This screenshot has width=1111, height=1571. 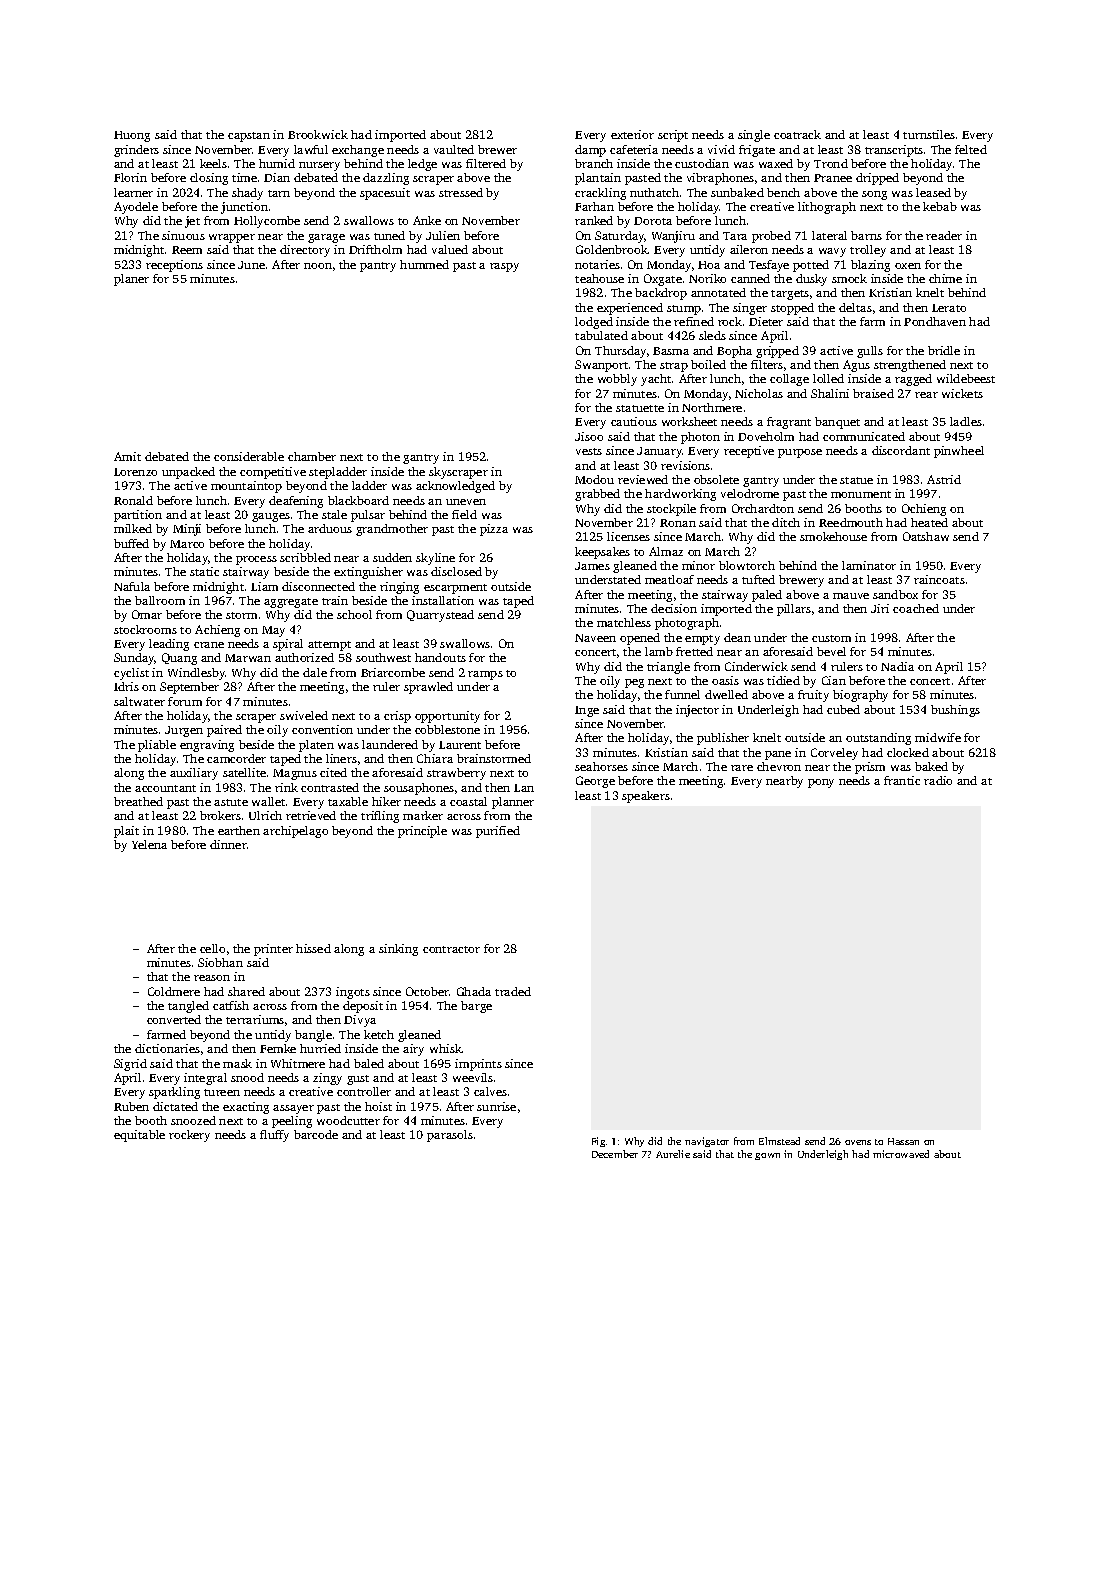 I want to click on lodged, so click(x=594, y=323).
